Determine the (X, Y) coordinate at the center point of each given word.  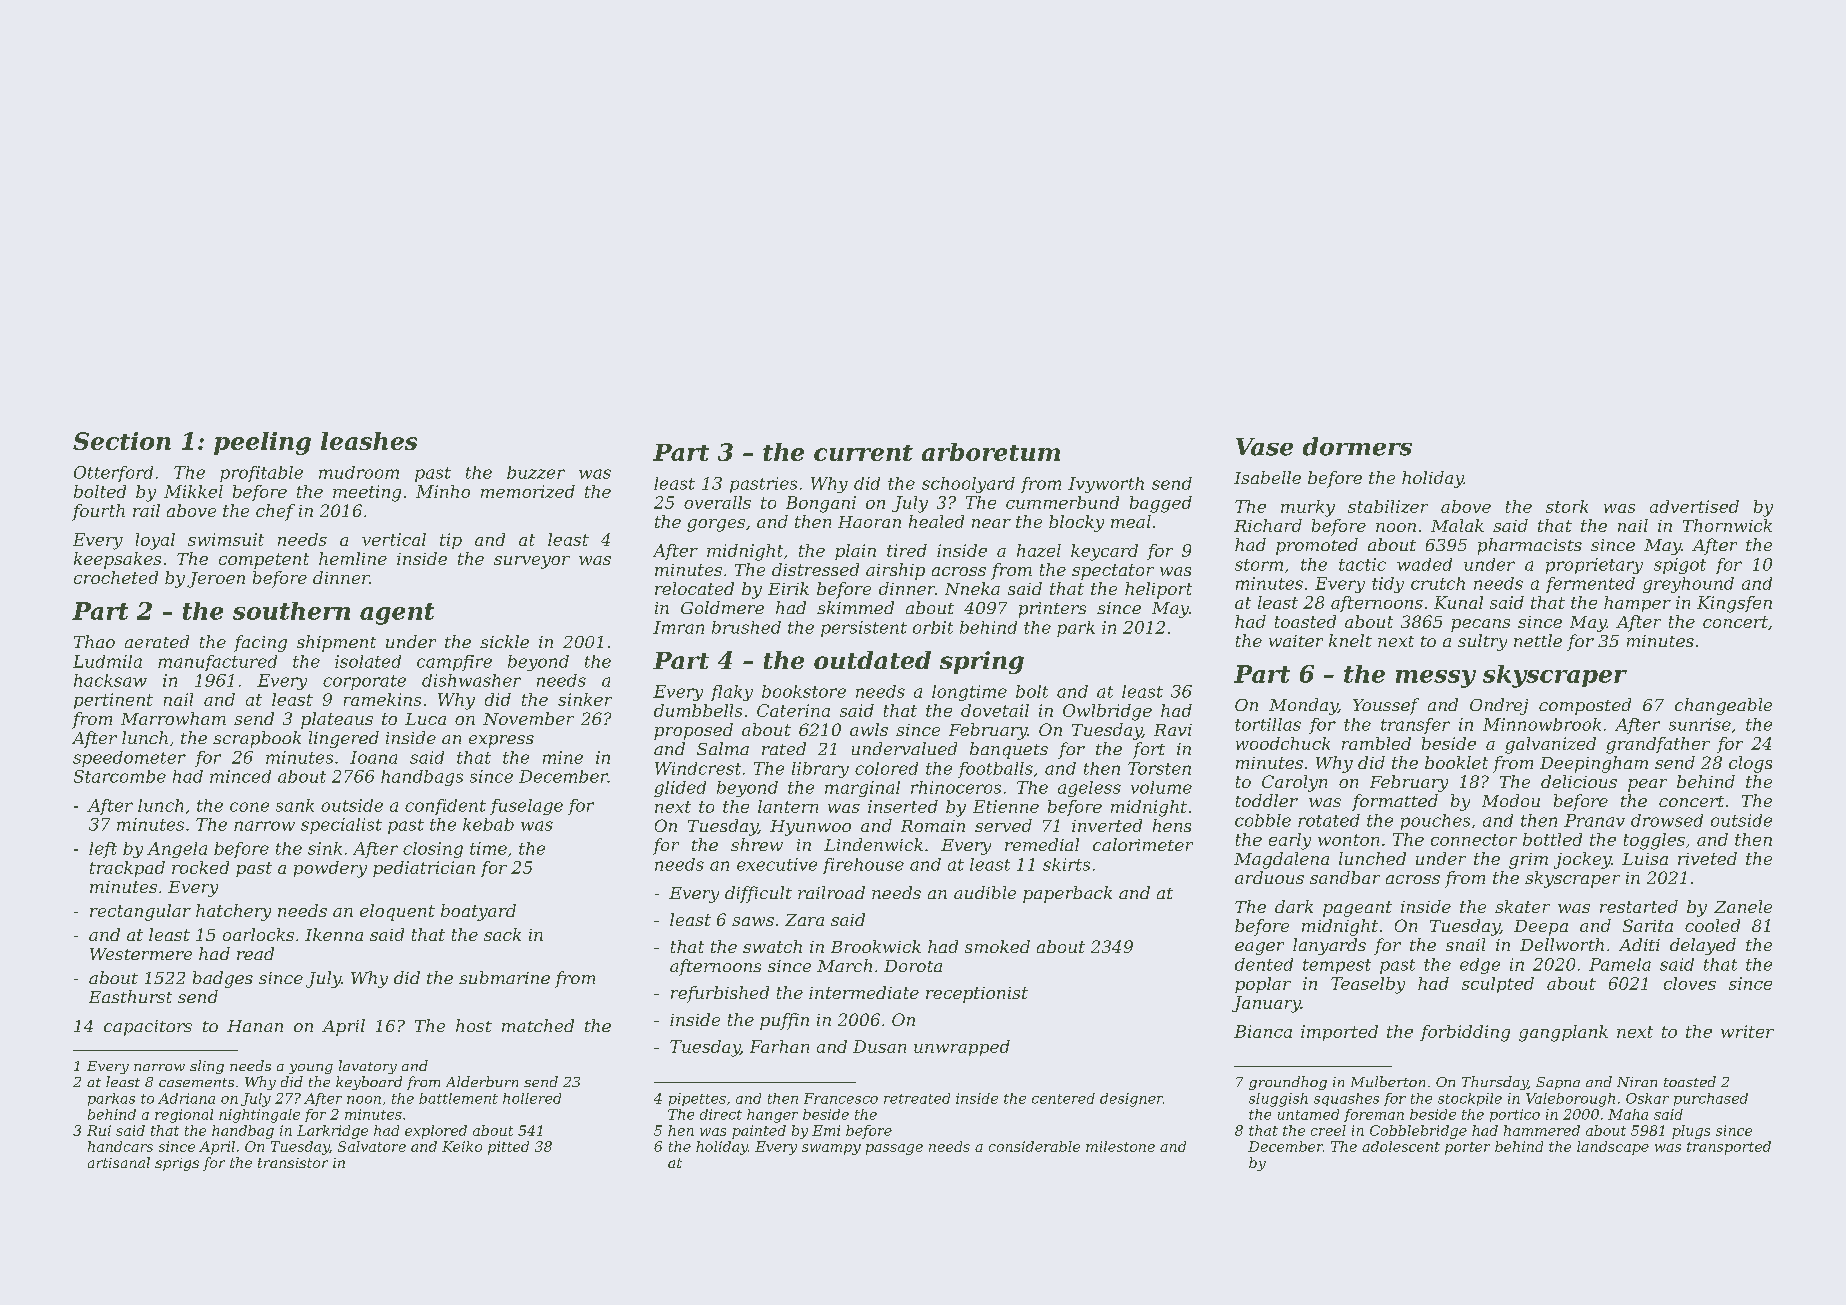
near (991, 523)
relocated (694, 588)
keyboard (369, 1083)
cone (249, 807)
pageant (1357, 909)
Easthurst (130, 996)
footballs (995, 770)
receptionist (977, 995)
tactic (1362, 564)
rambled (1376, 743)
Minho (443, 491)
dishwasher (471, 680)
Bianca (1263, 1031)
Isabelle (1267, 477)
